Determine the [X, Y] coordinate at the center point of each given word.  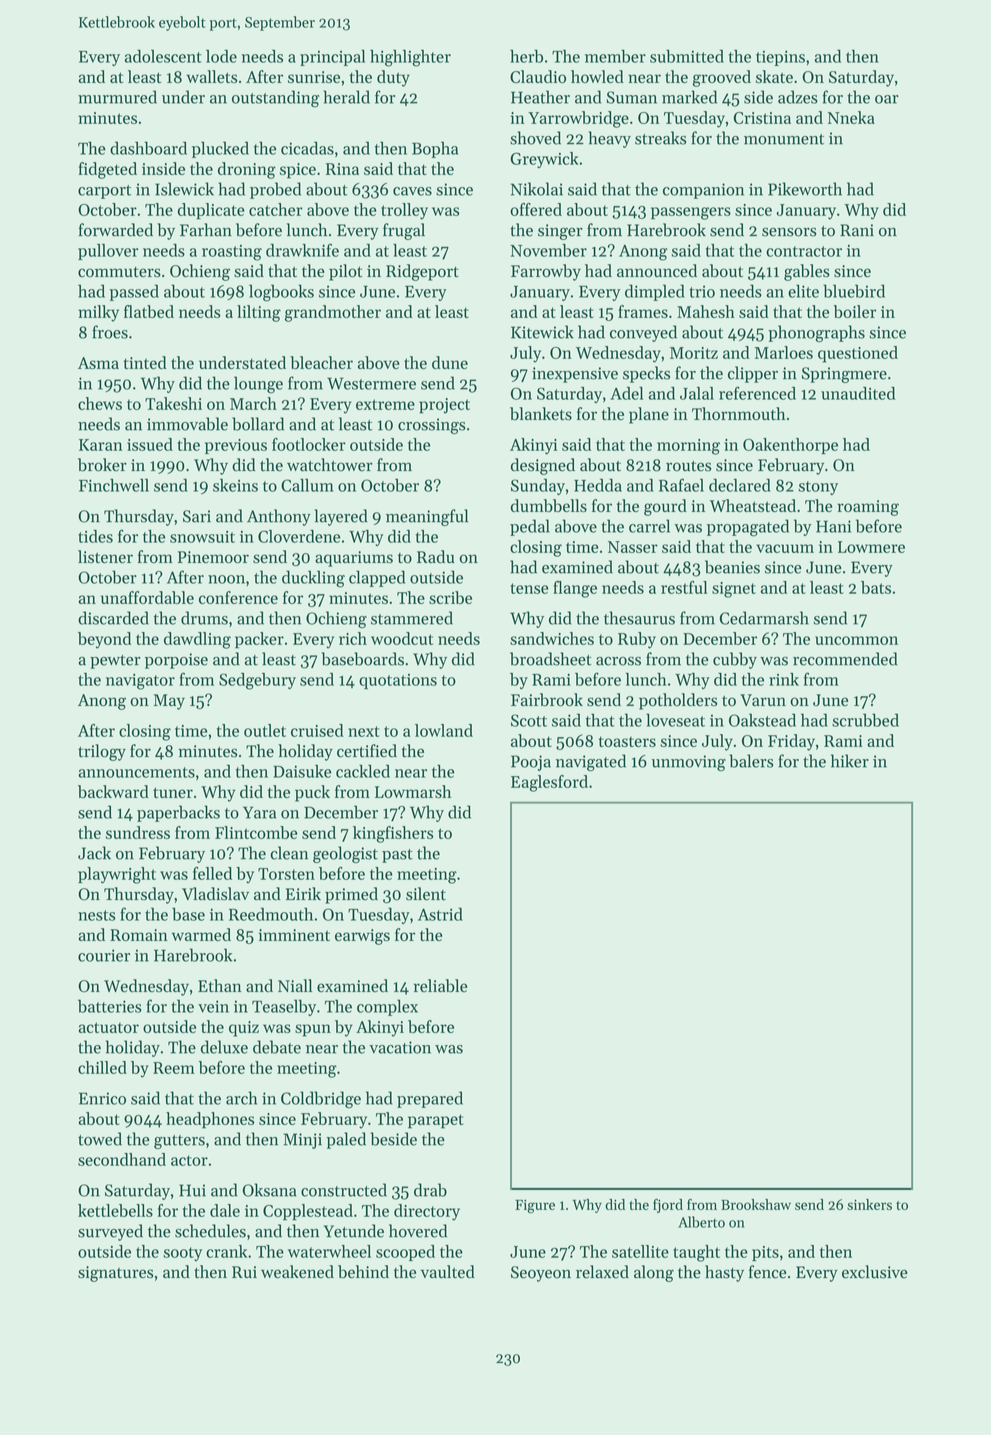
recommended [845, 659]
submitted [687, 56]
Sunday [538, 487]
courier [104, 955]
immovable [187, 424]
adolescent [163, 56]
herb [526, 56]
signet [734, 590]
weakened [297, 1271]
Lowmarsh [413, 791]
